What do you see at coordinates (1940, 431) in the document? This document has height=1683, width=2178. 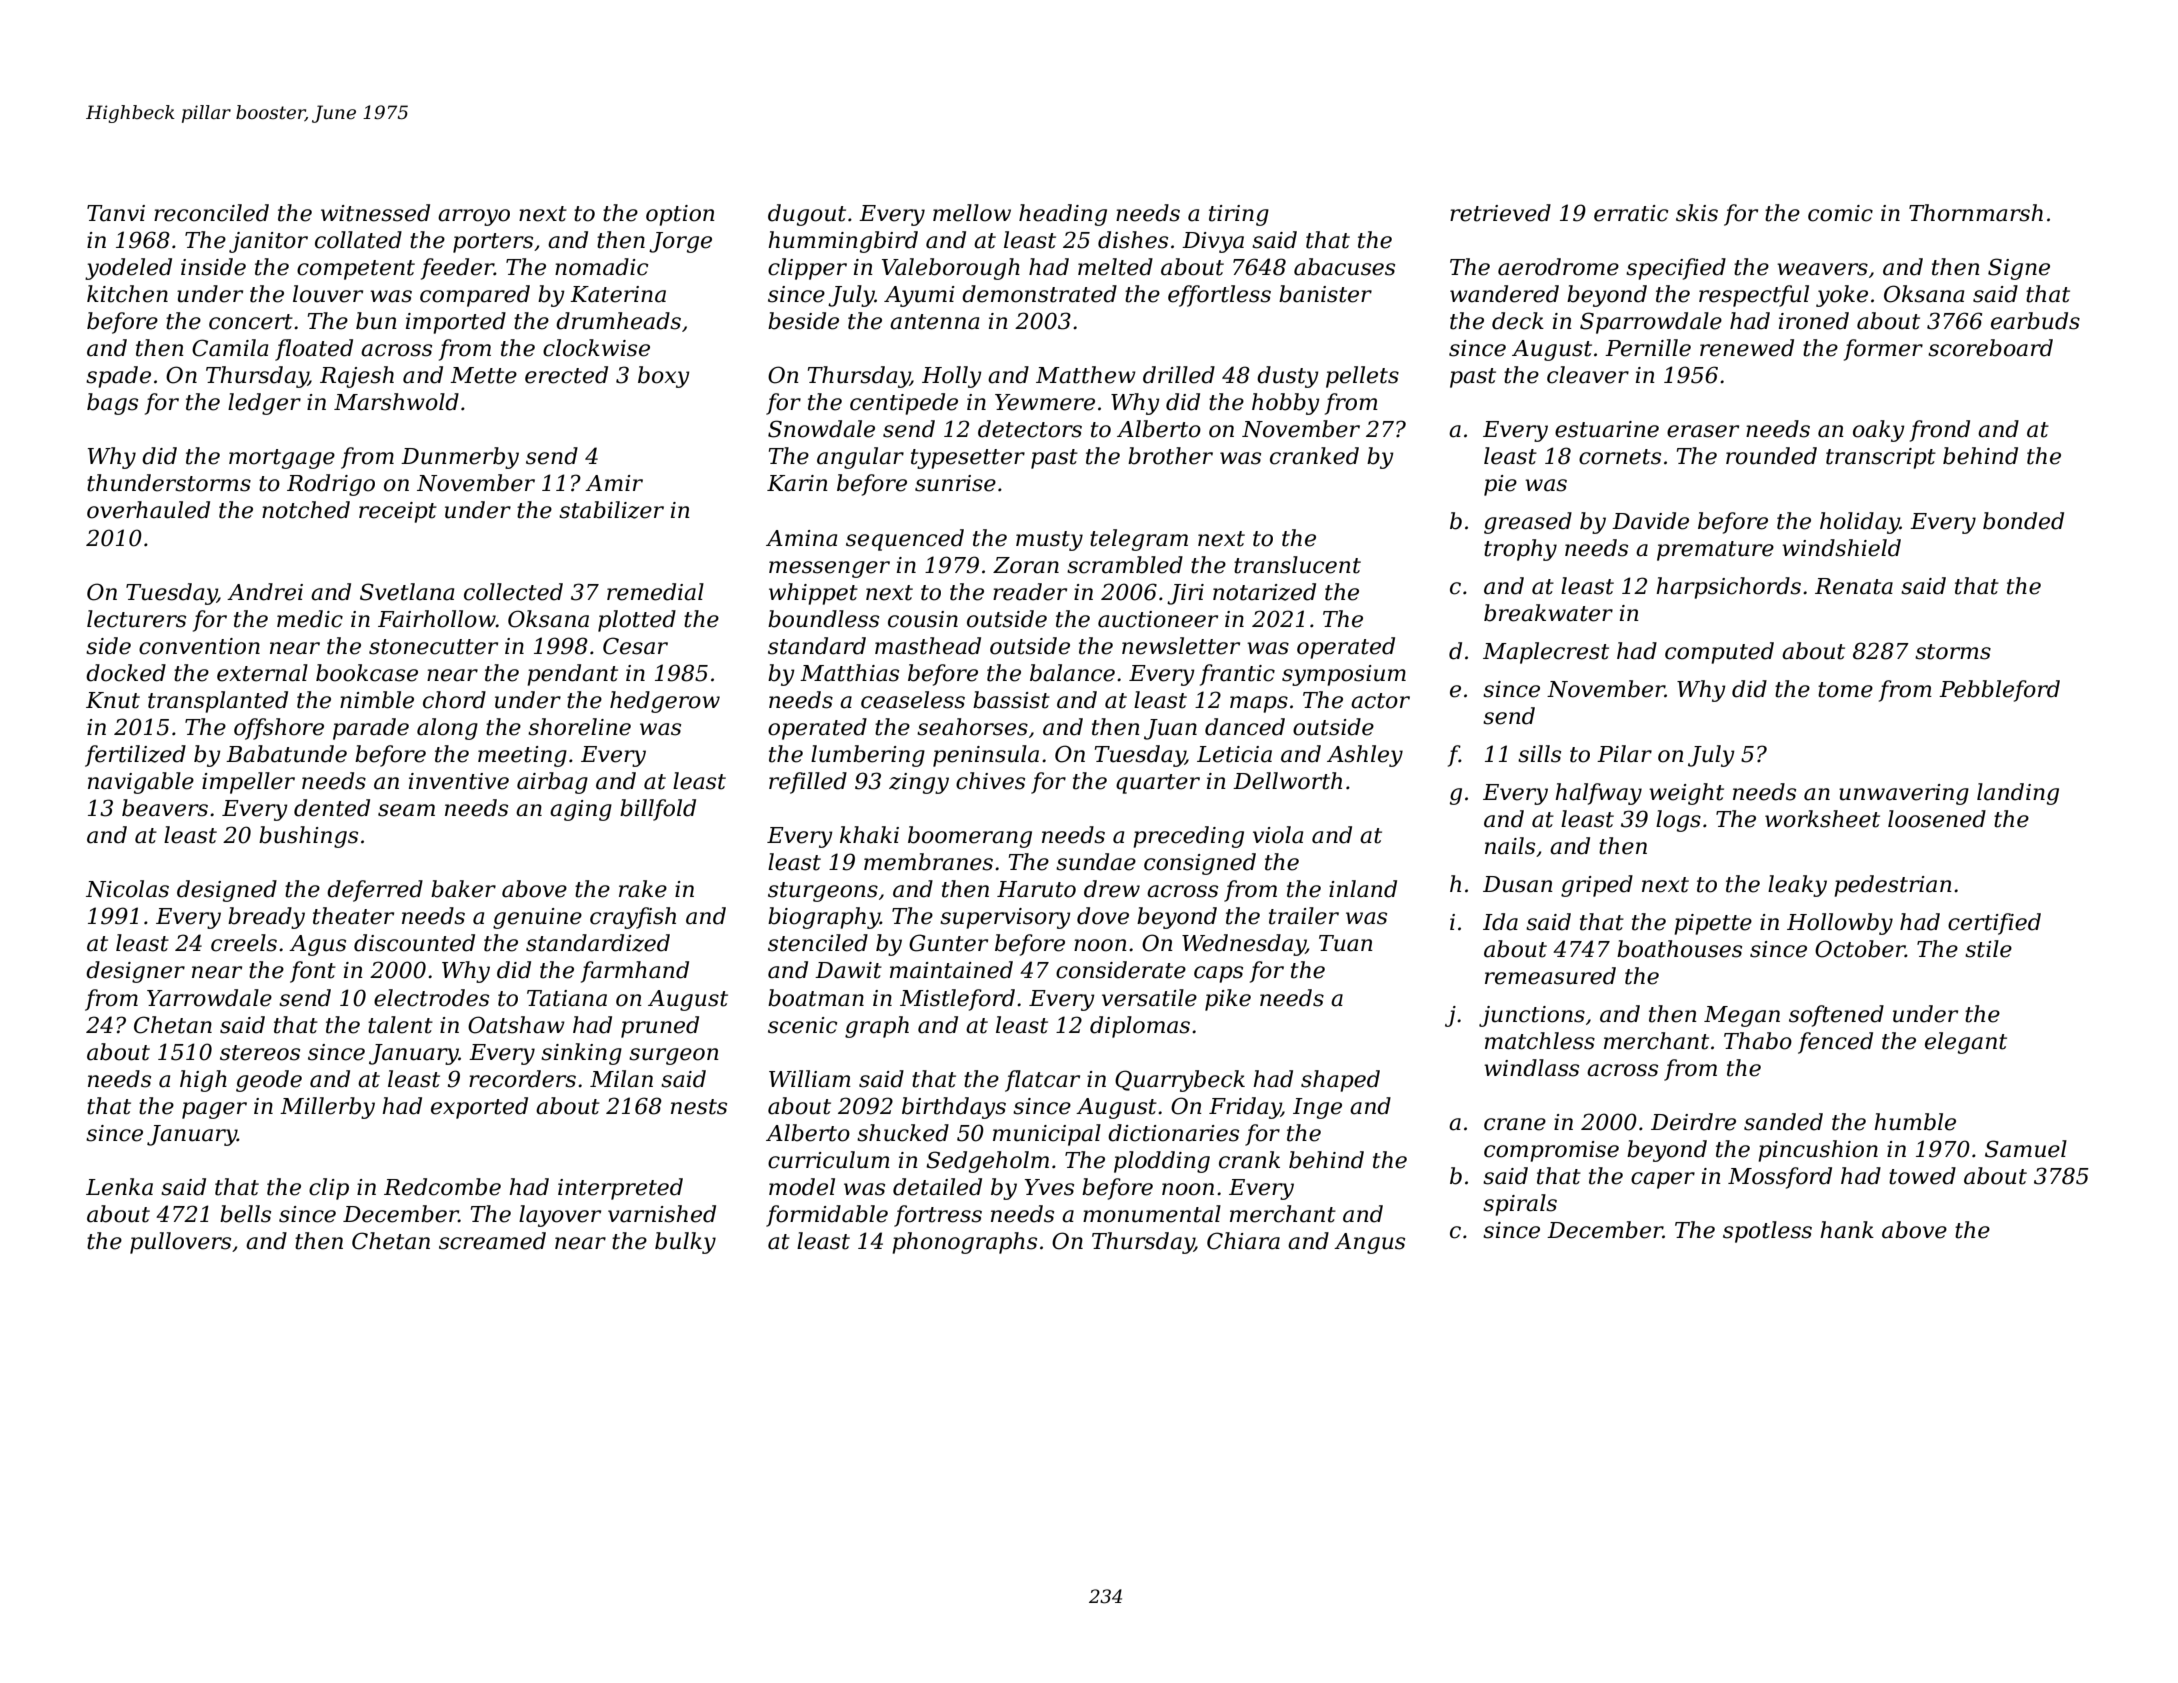 I see `frond` at bounding box center [1940, 431].
